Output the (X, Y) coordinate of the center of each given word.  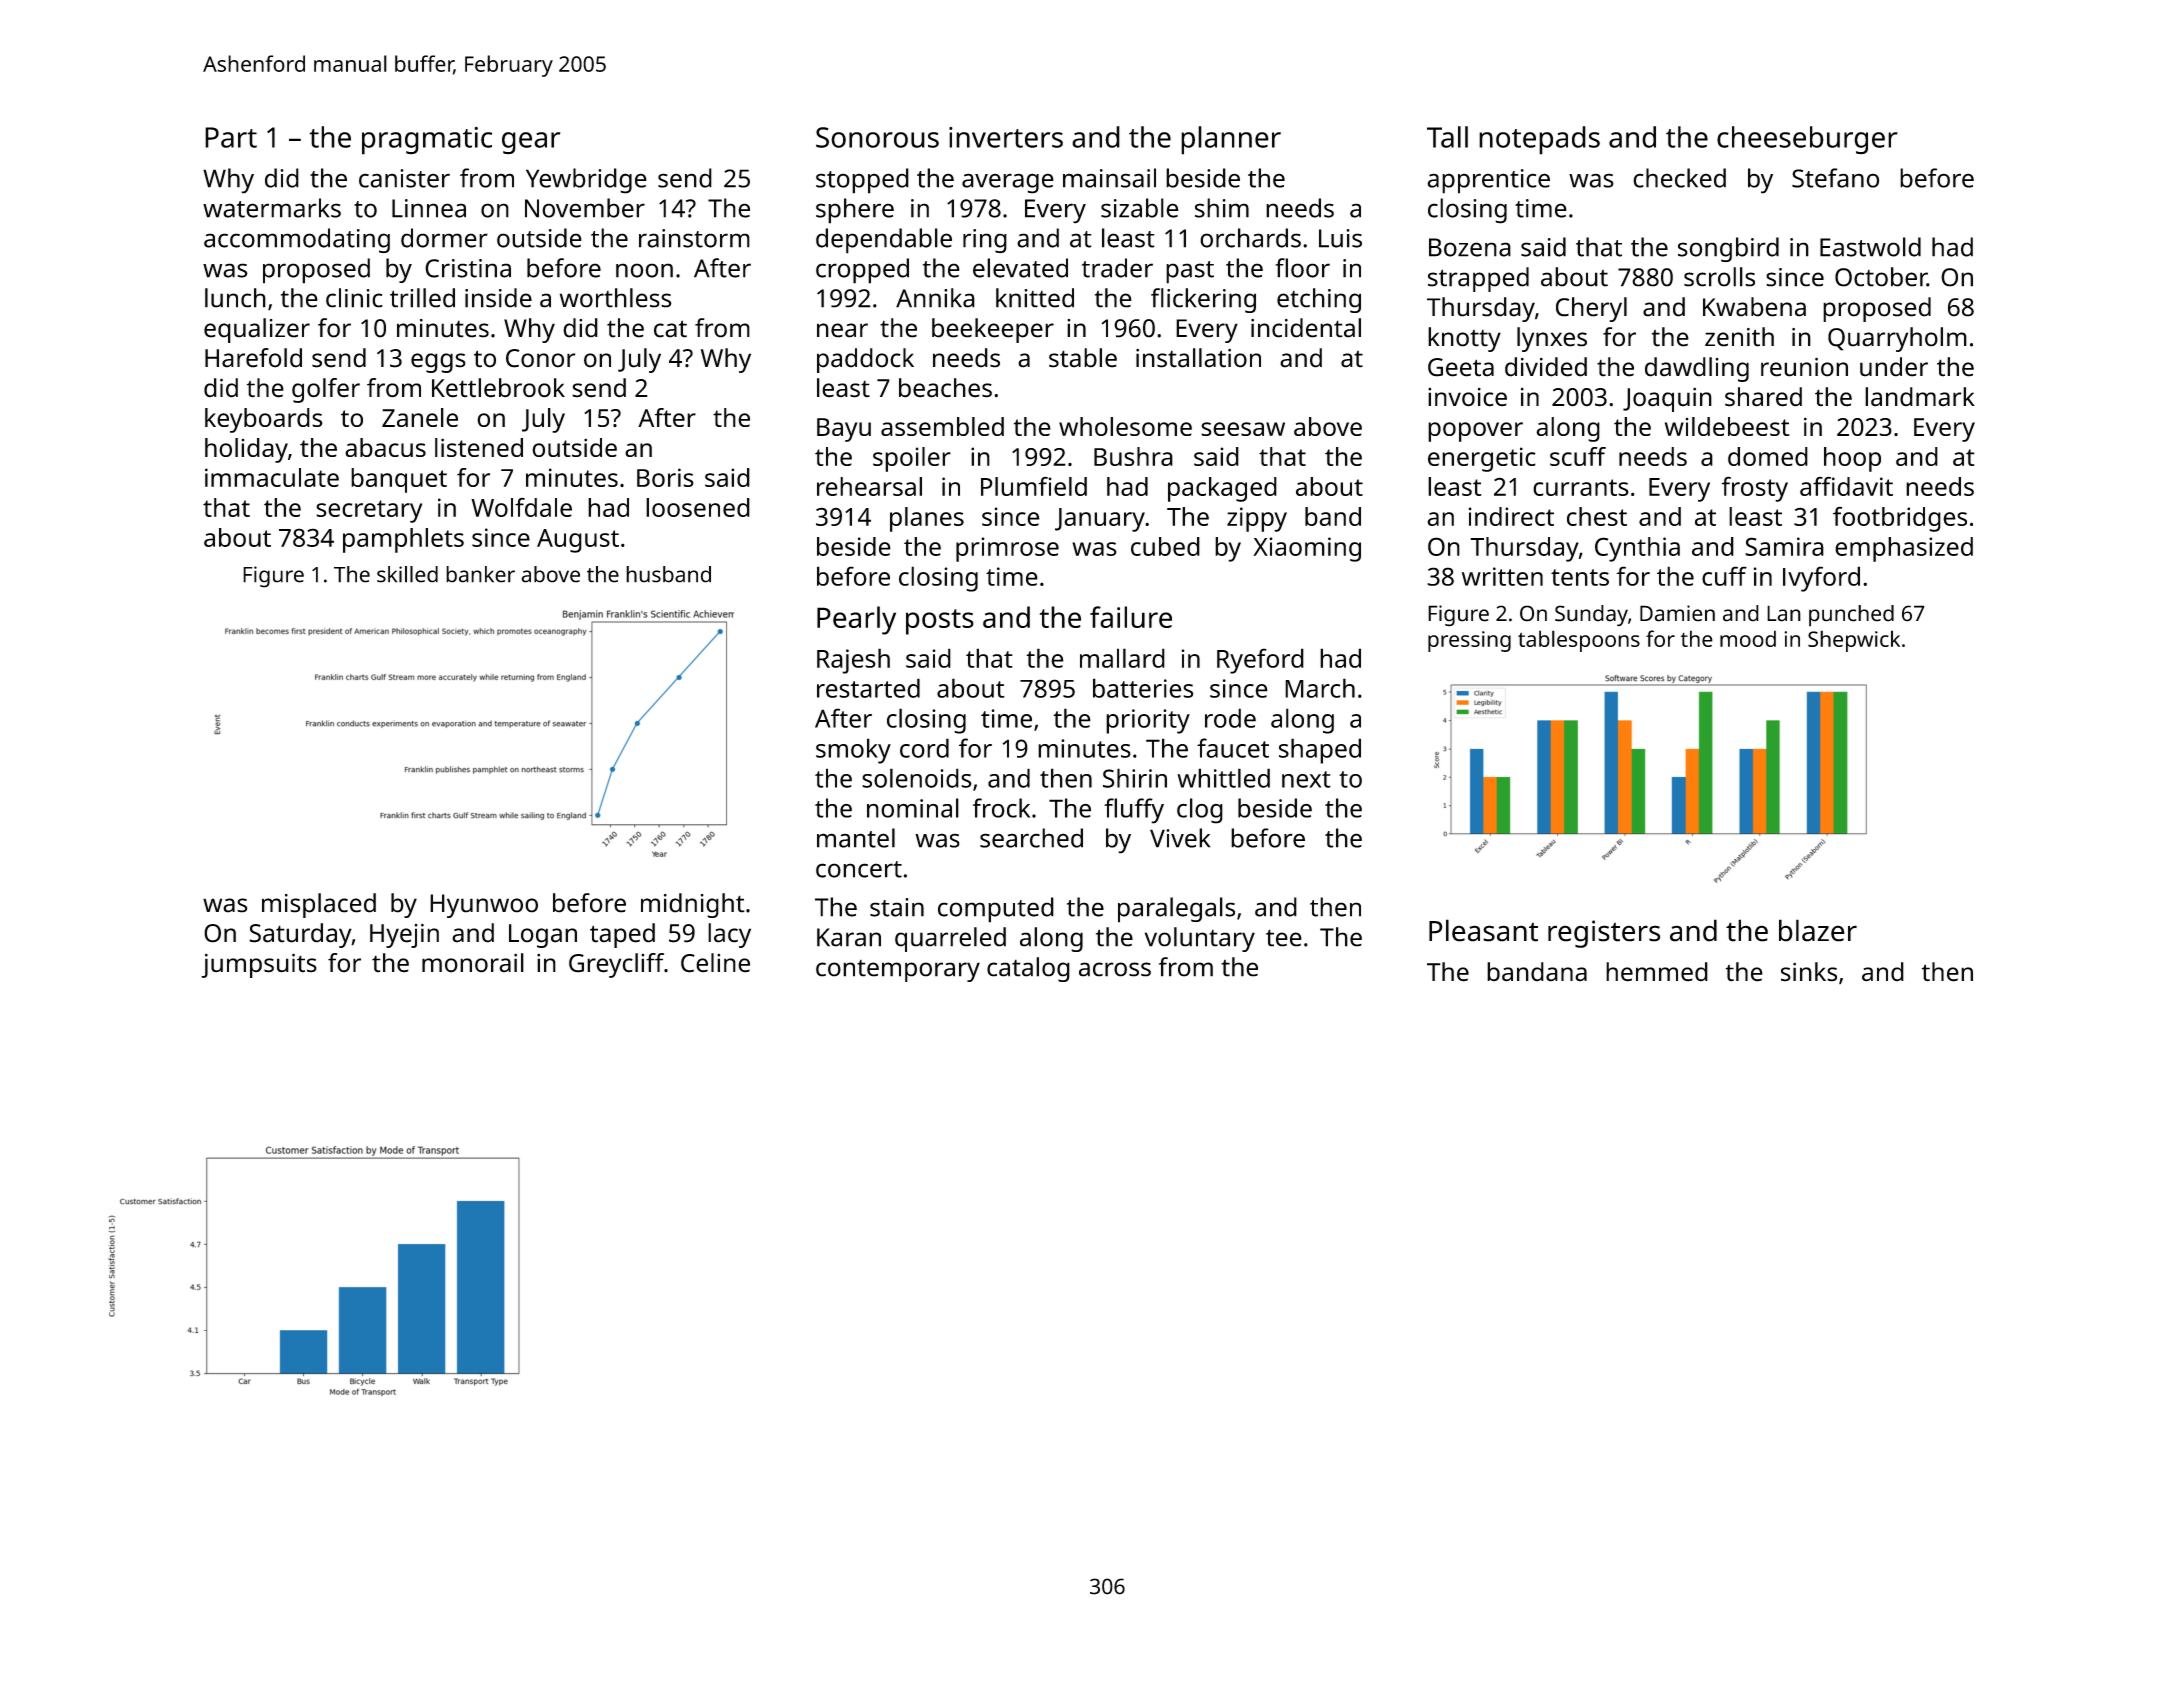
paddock (865, 360)
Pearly (856, 620)
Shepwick (1854, 641)
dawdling (1697, 369)
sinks (1809, 972)
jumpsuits (259, 965)
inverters (1006, 137)
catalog (1028, 969)
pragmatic (427, 141)
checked (1679, 178)
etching (1319, 300)
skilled (407, 574)
